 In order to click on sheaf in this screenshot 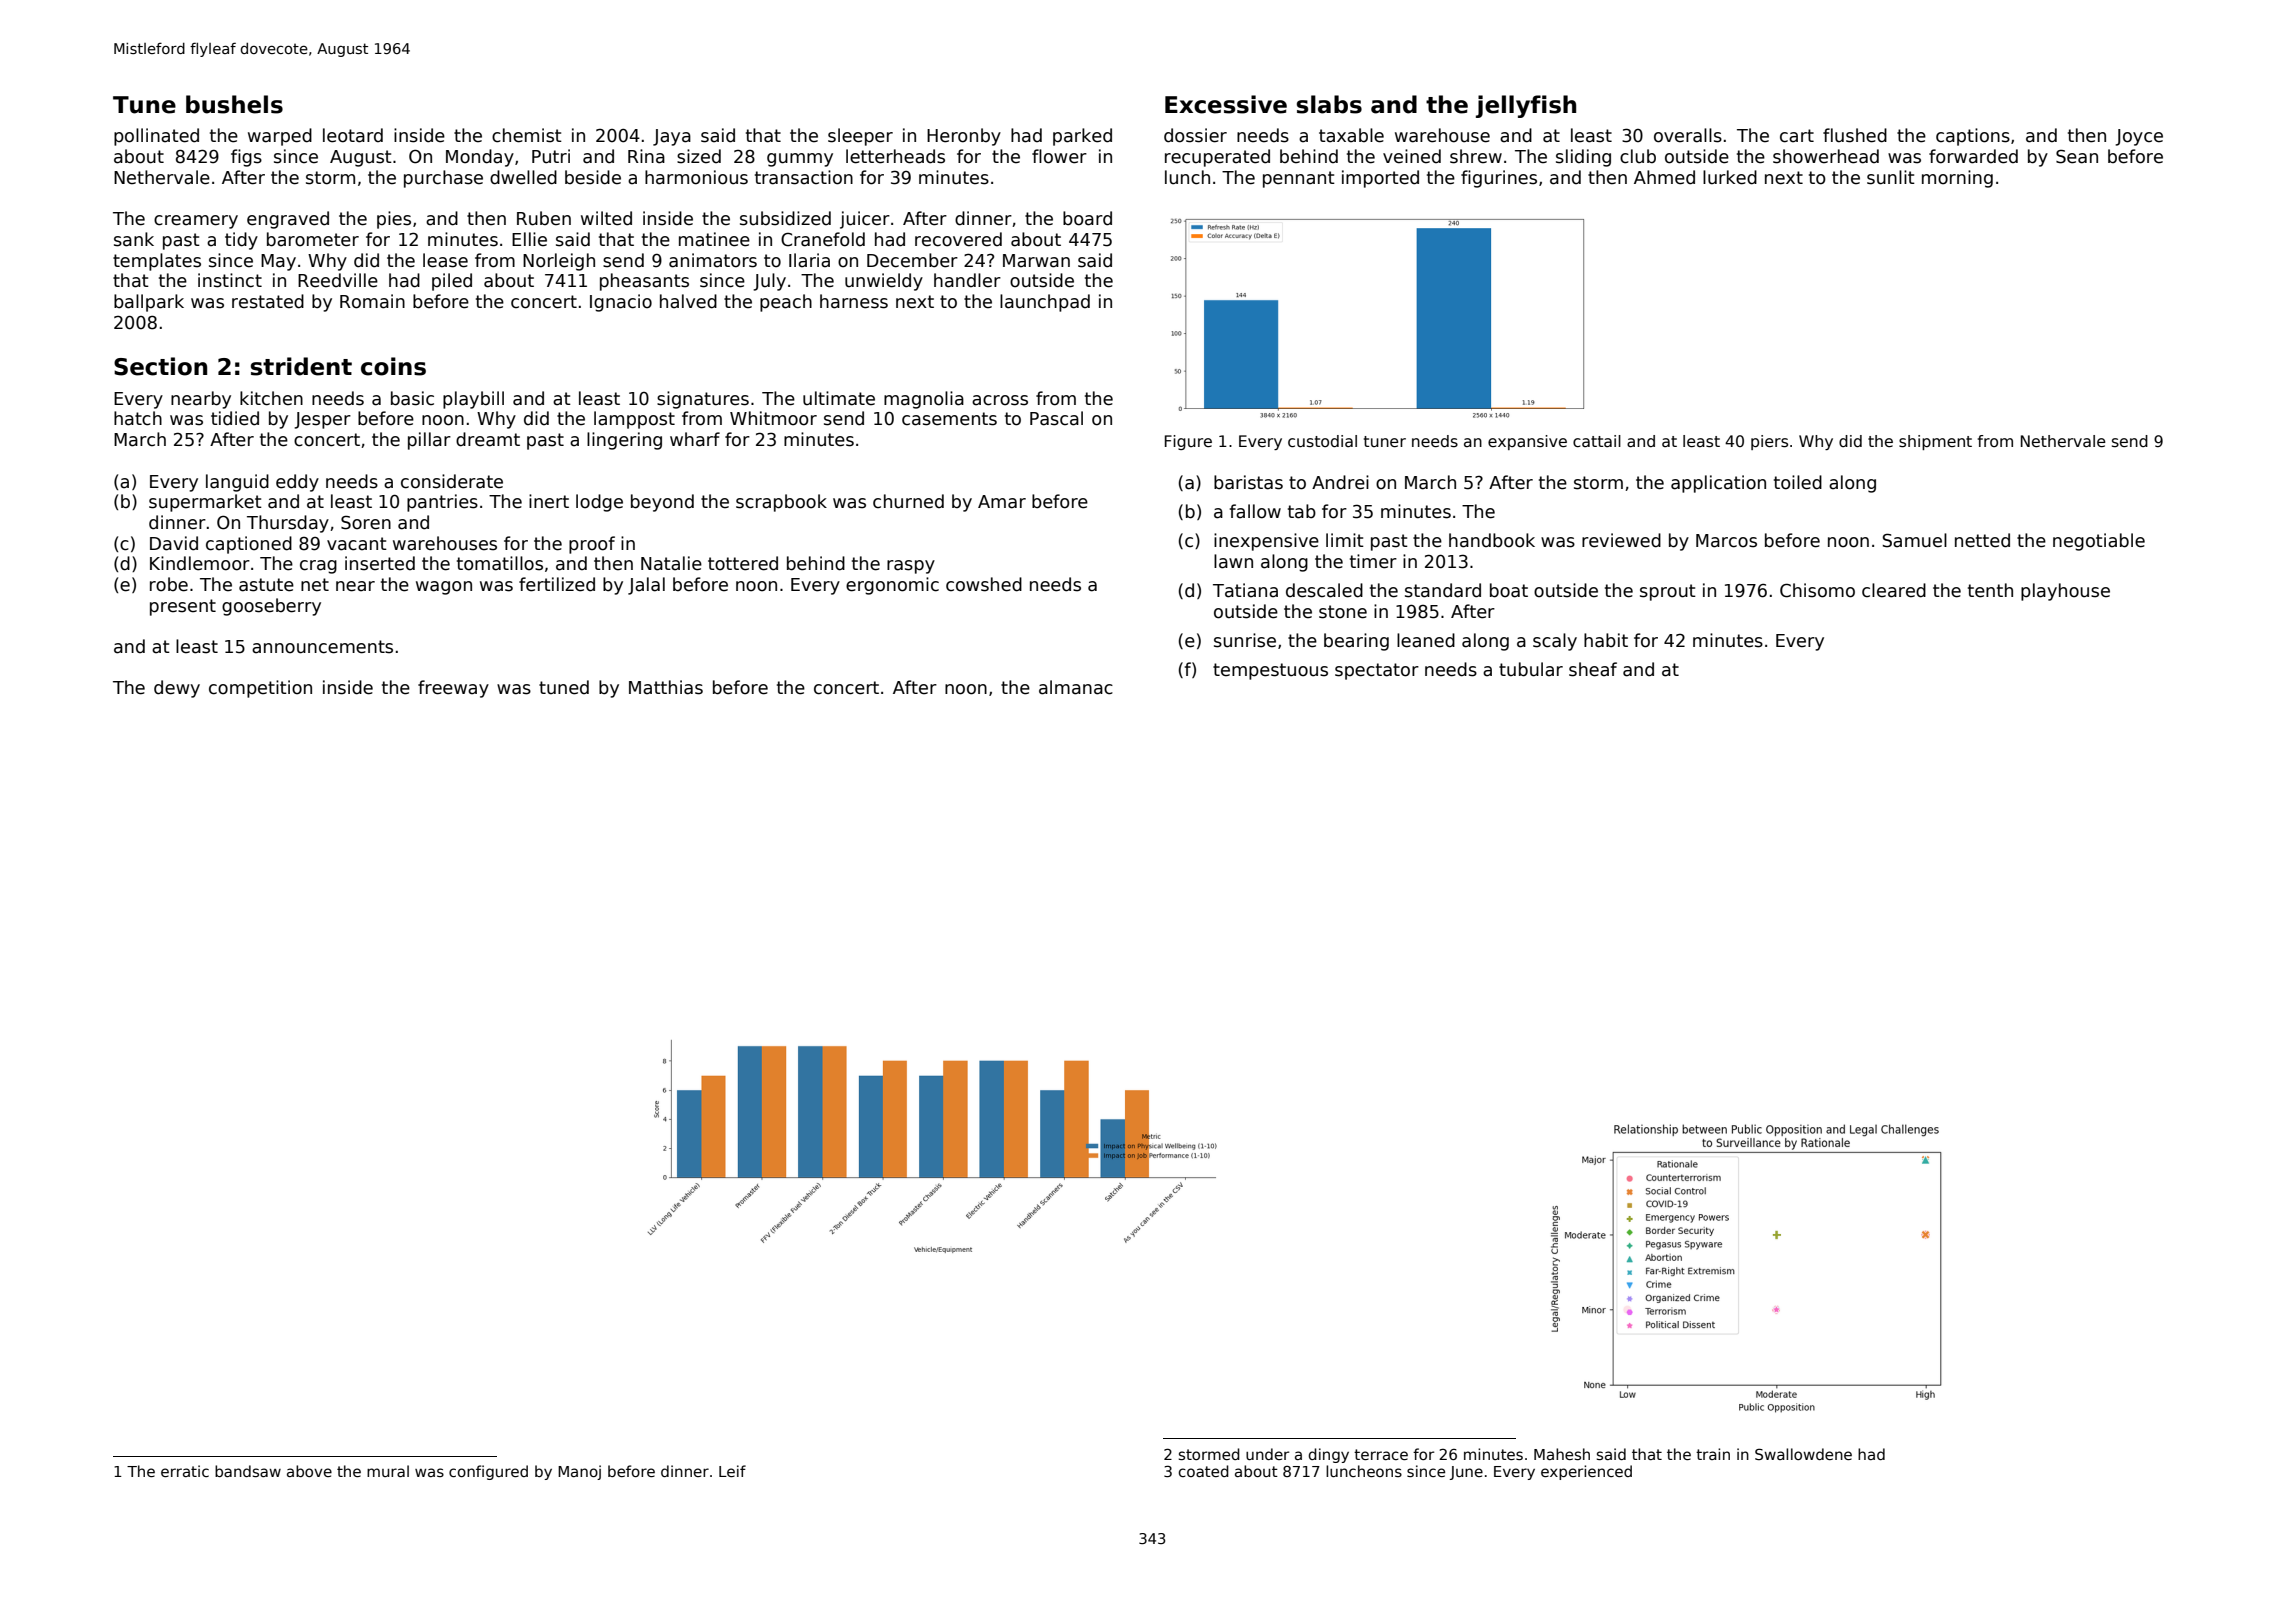, I will do `click(1593, 669)`.
